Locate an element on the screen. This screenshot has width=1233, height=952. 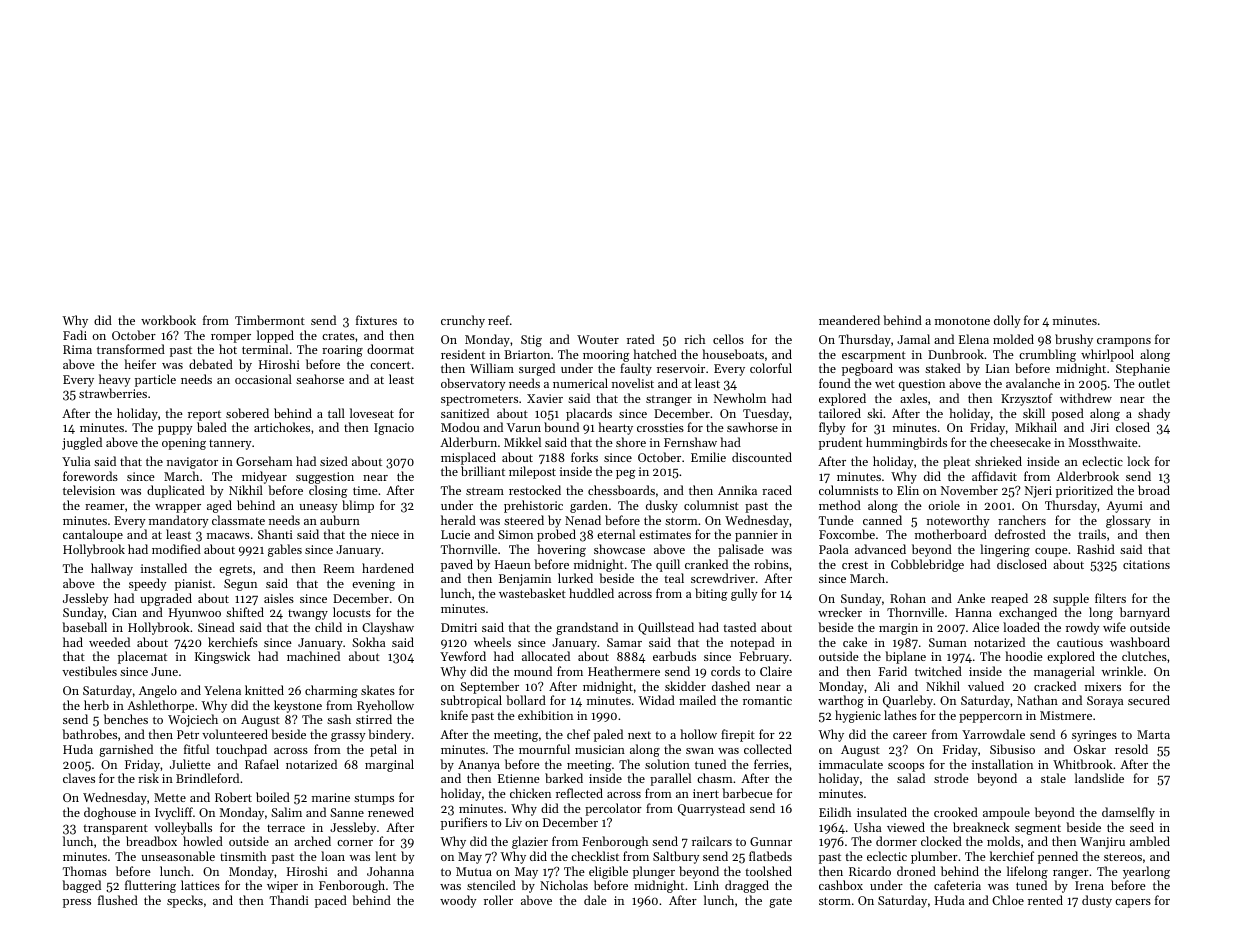
collected is located at coordinates (768, 749).
